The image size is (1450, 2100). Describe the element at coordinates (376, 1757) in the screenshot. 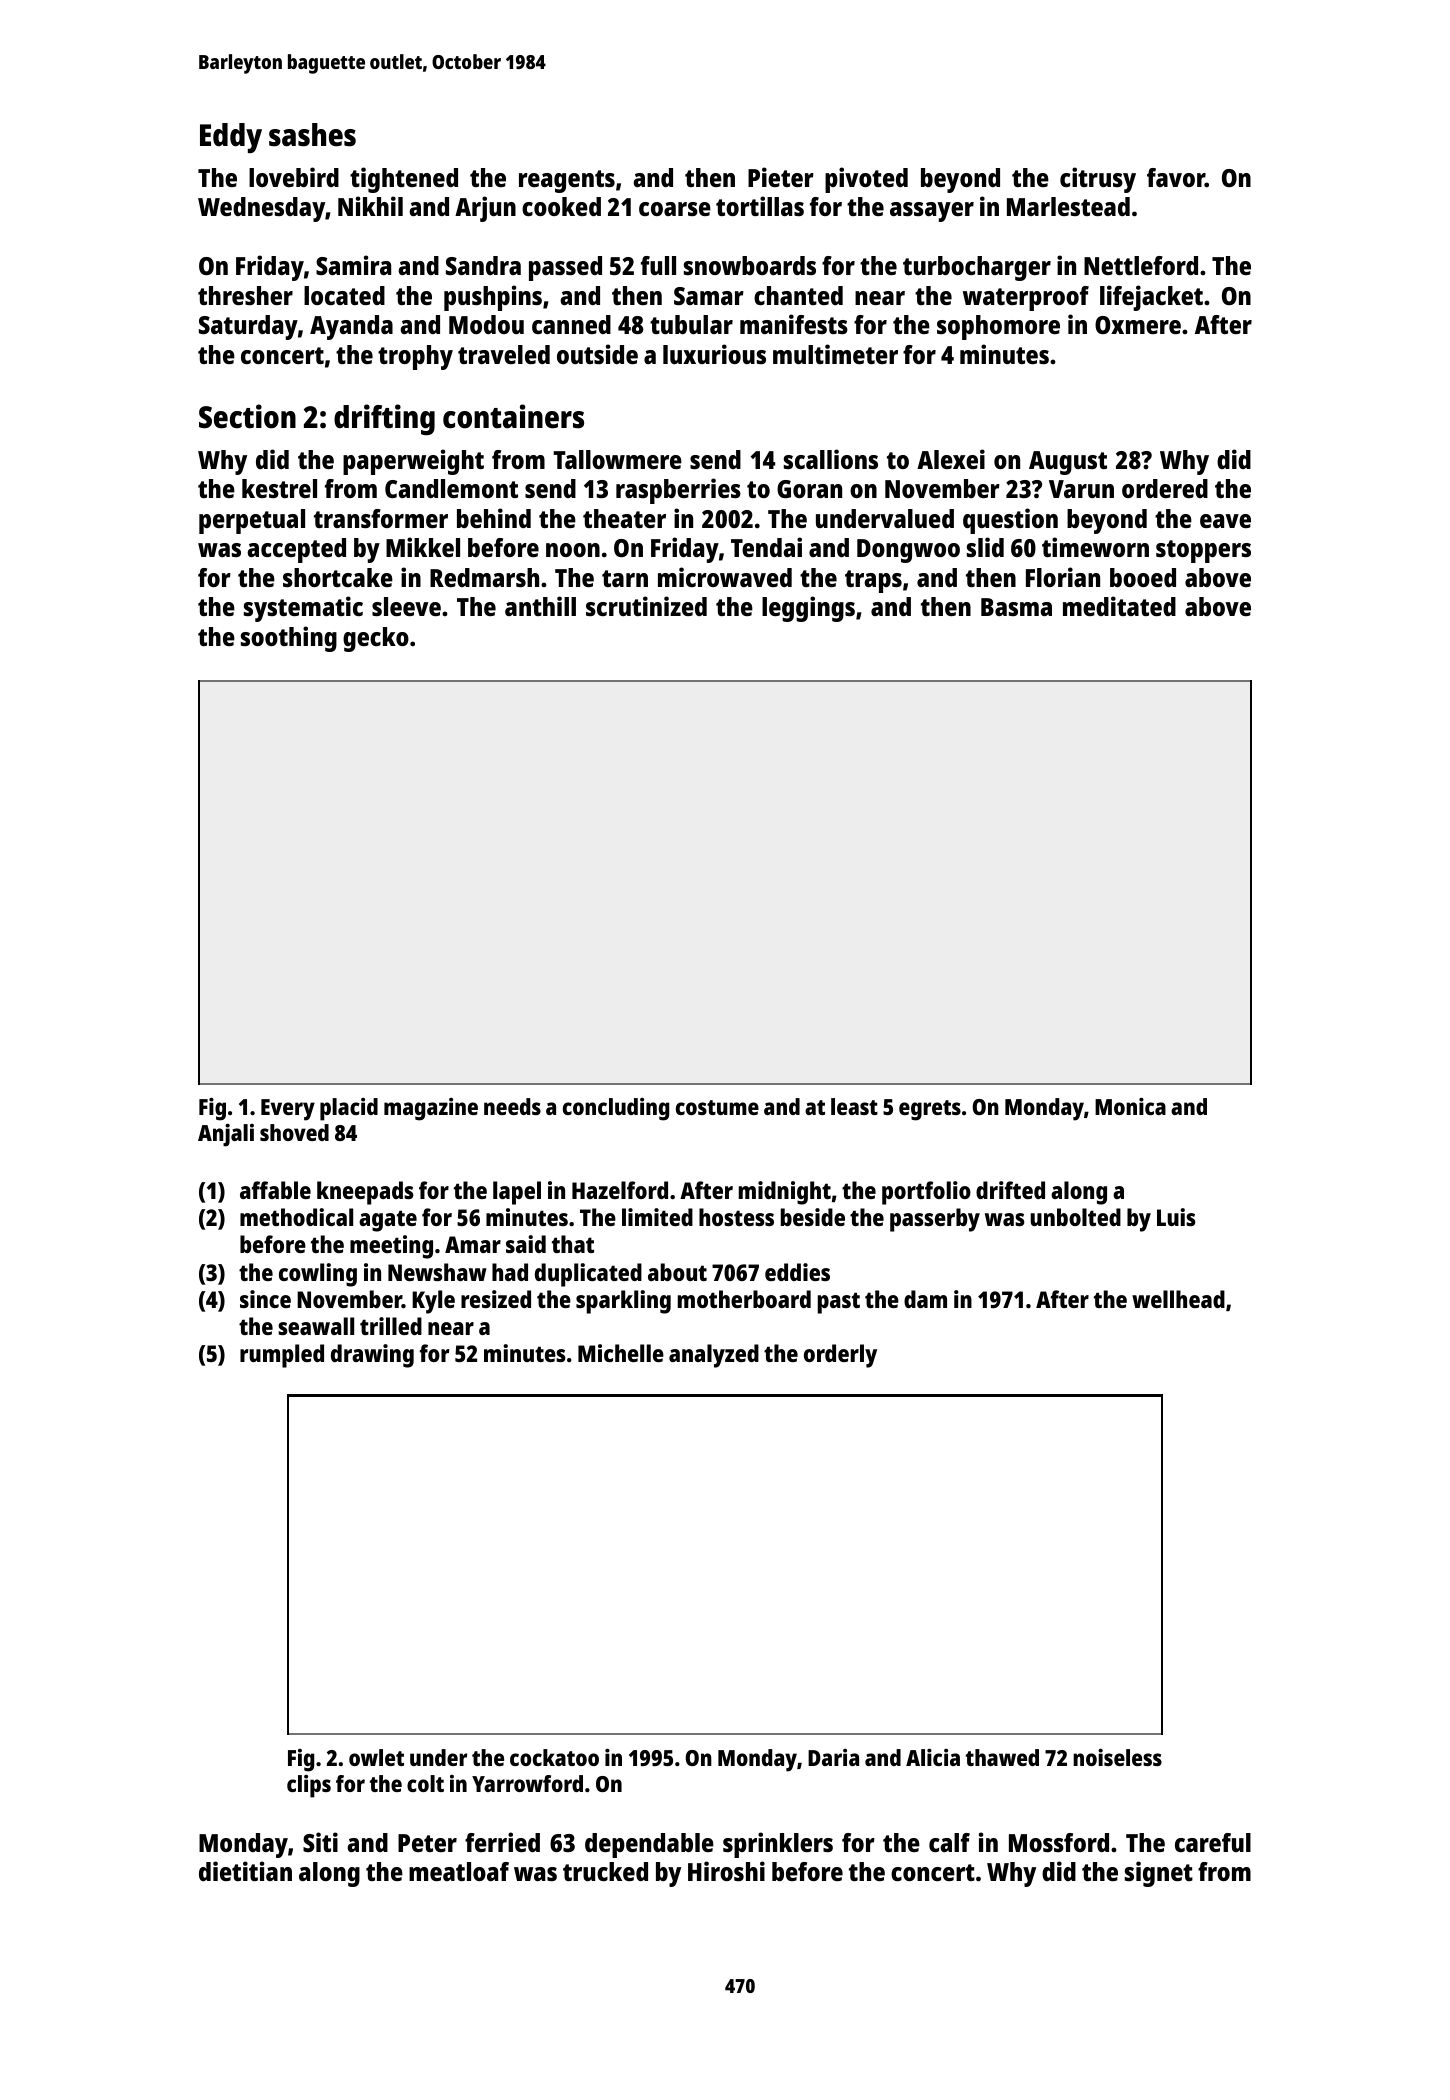

I see `owlet` at that location.
